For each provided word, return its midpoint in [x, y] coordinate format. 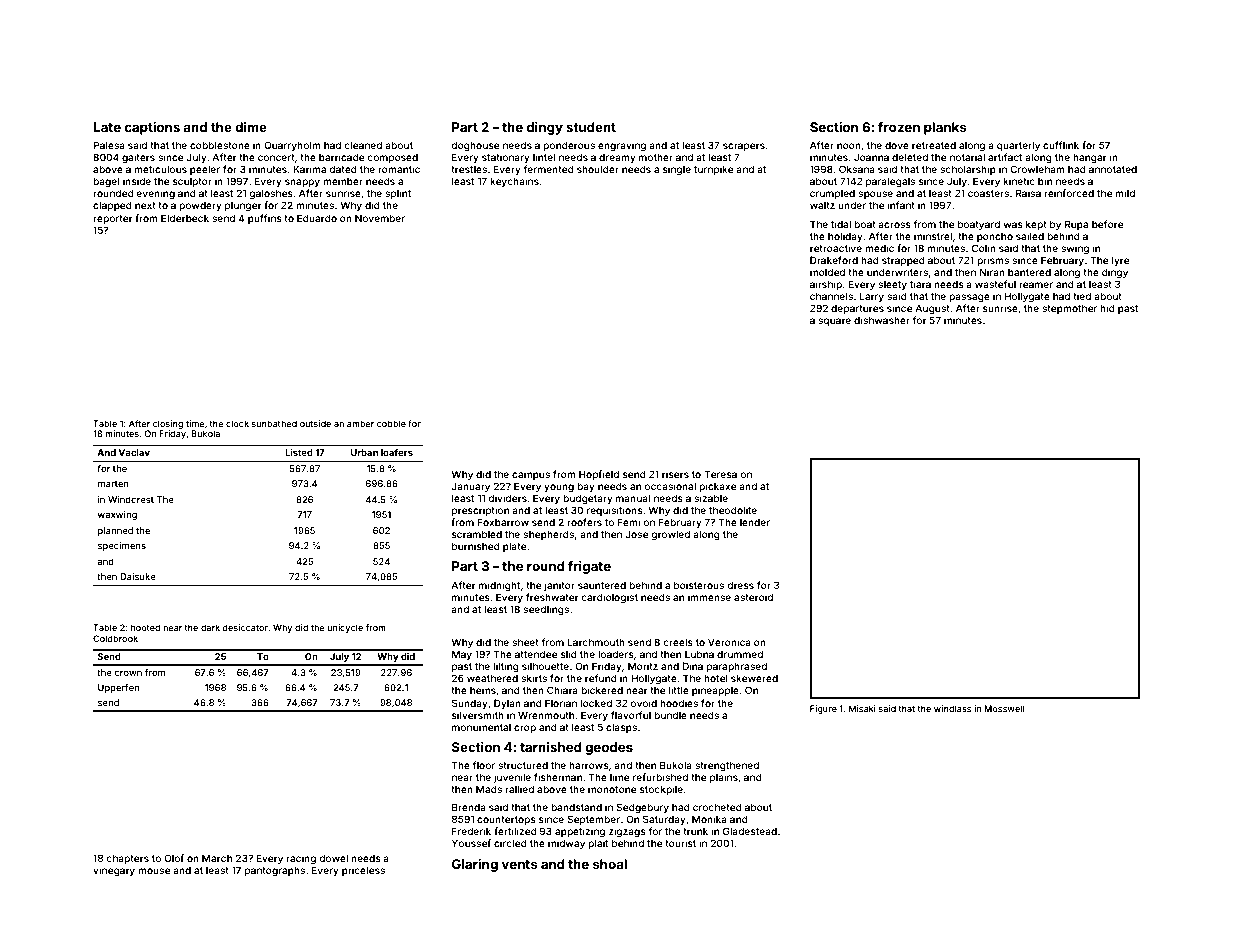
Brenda [469, 807]
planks [945, 128]
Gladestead [750, 831]
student [591, 127]
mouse [154, 871]
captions [152, 128]
